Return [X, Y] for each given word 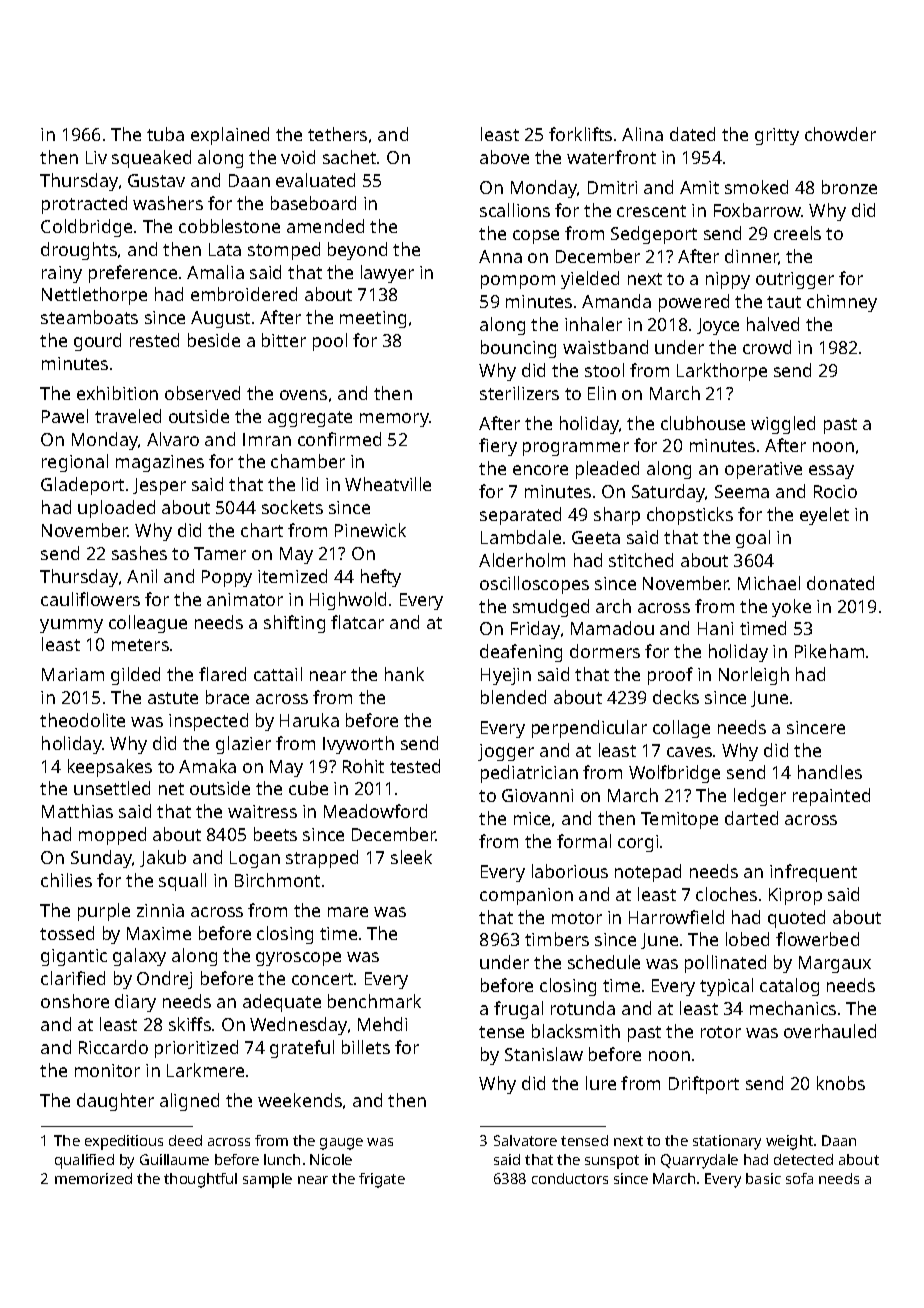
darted [751, 818]
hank [404, 674]
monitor [107, 1070]
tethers [337, 134]
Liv [96, 157]
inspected [208, 722]
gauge [341, 1144]
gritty [777, 136]
